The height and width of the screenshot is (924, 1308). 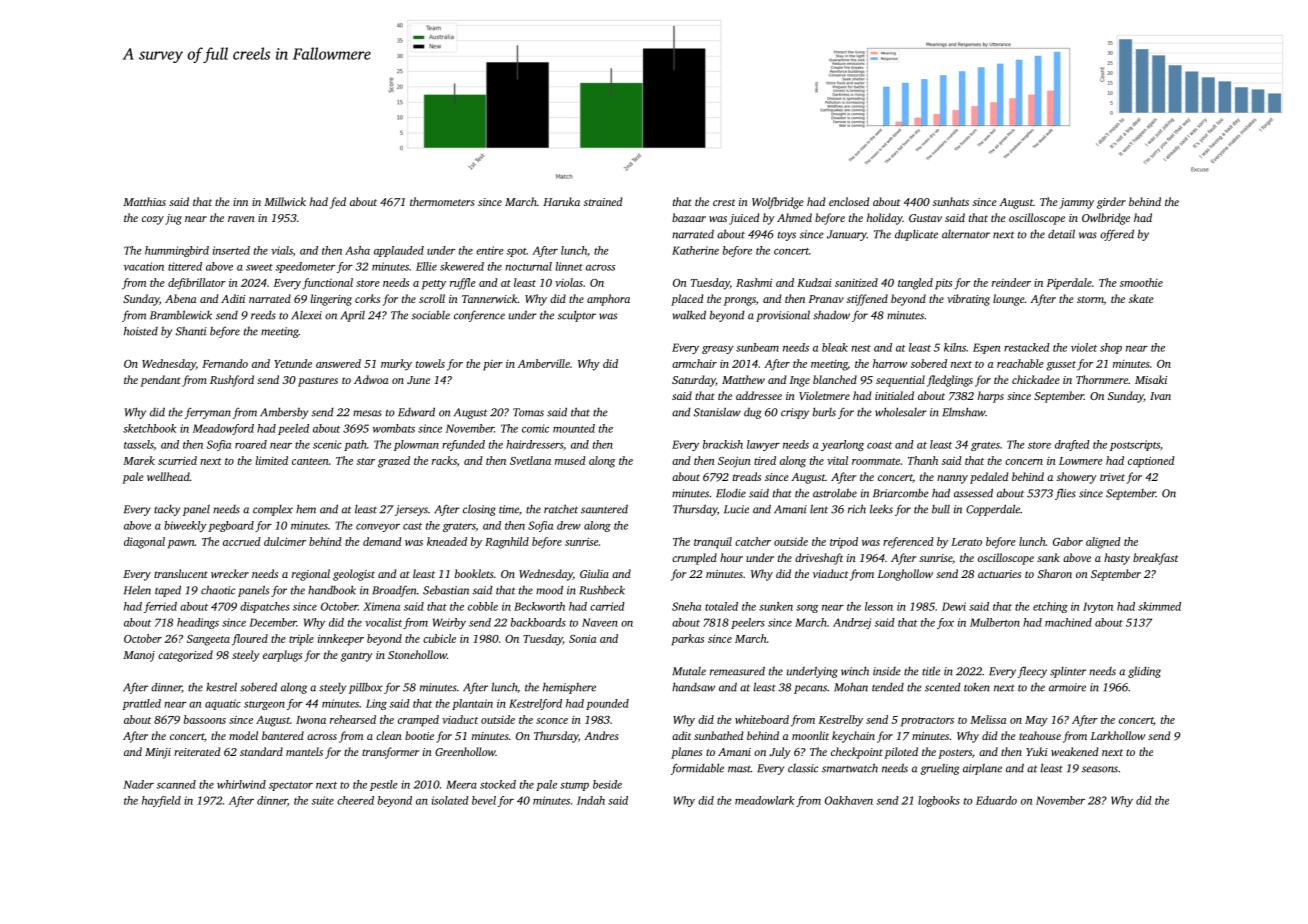 What do you see at coordinates (250, 640) in the screenshot?
I see `floured` at bounding box center [250, 640].
